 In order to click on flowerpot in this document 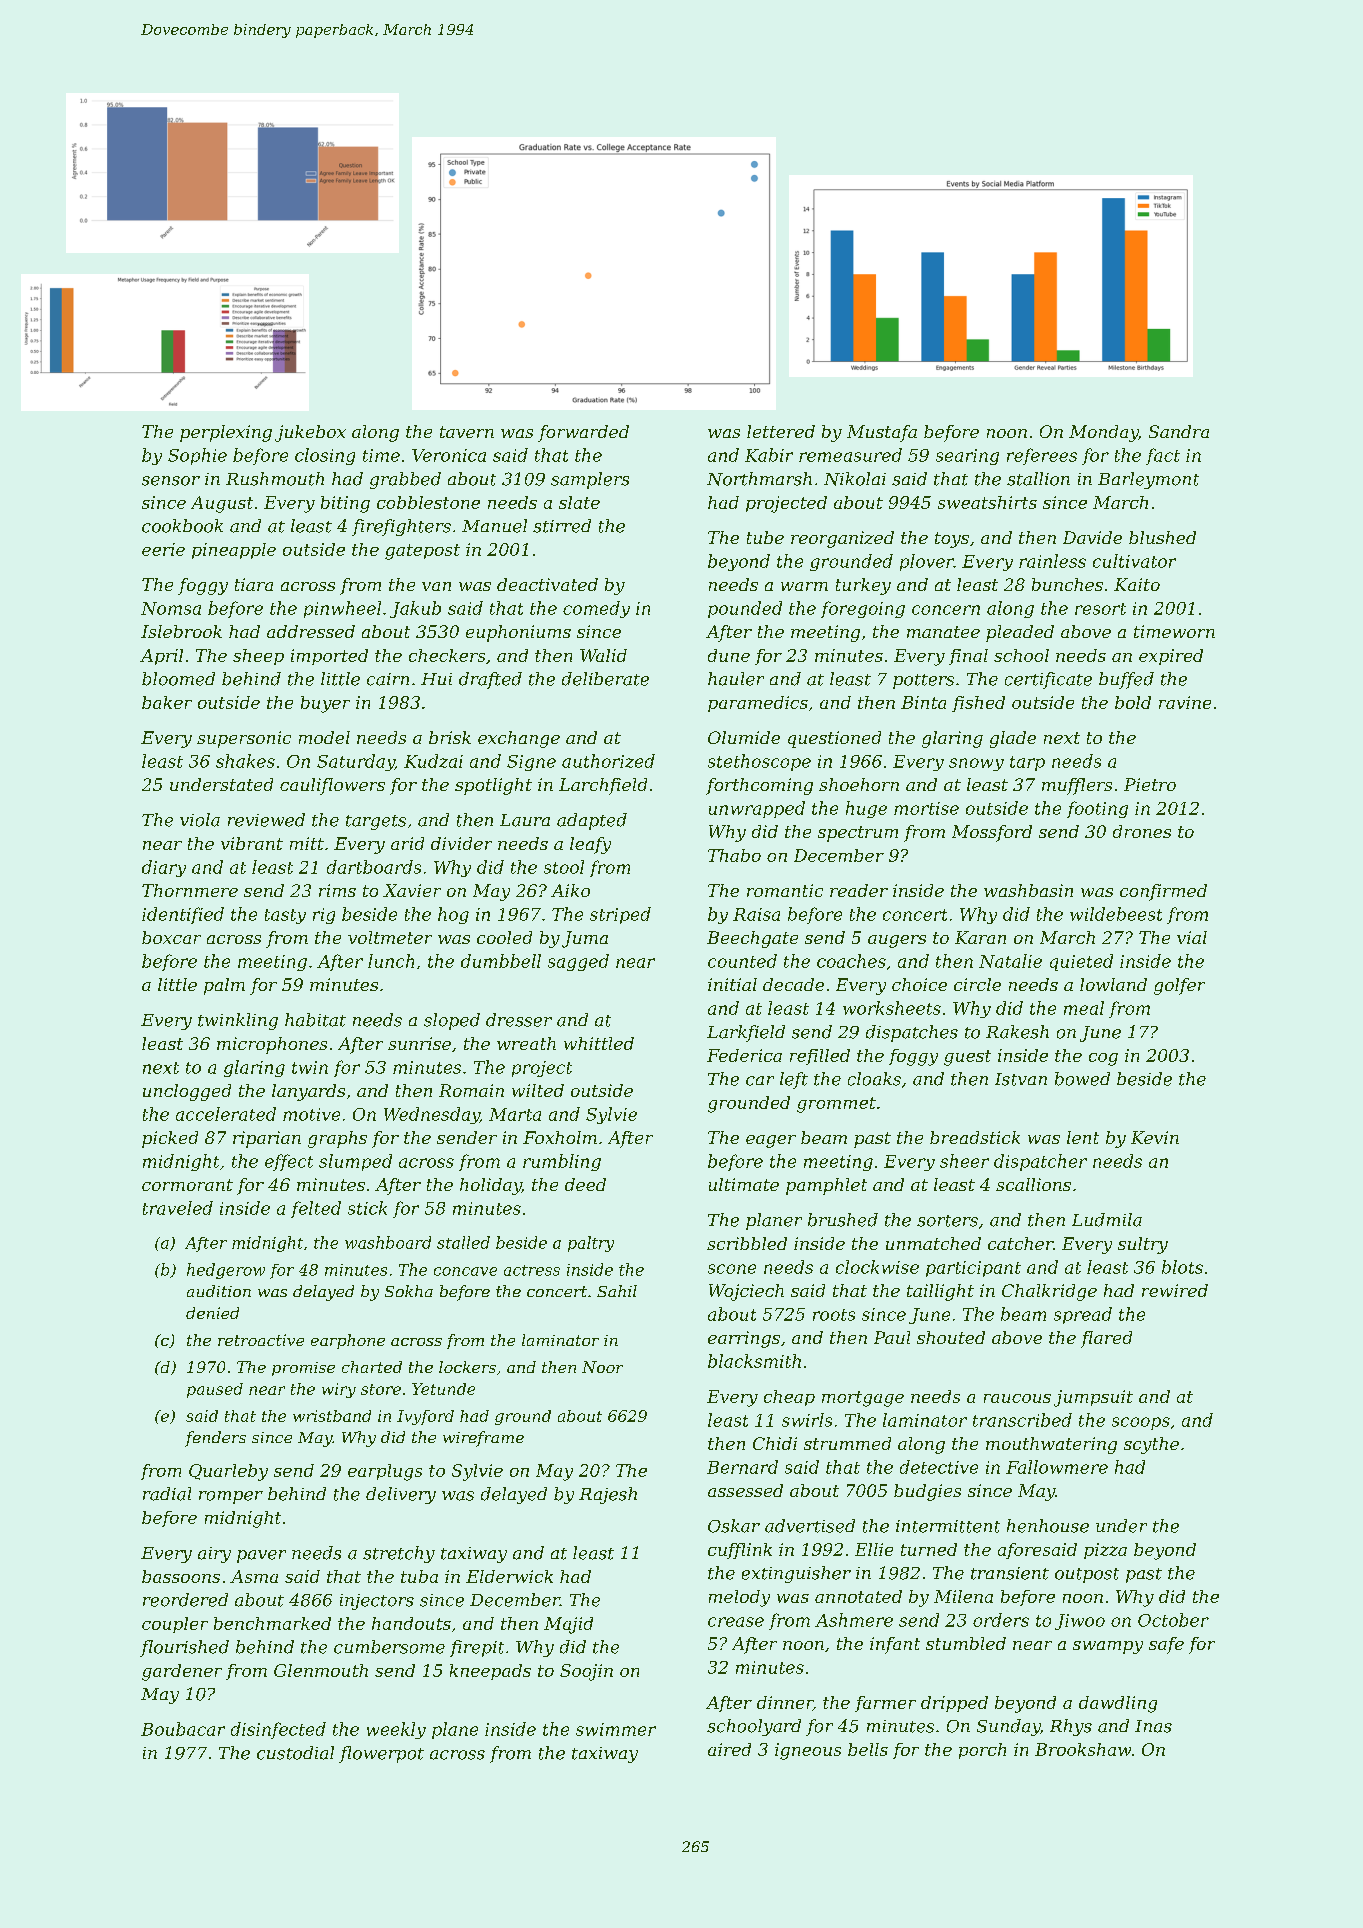, I will do `click(381, 1754)`.
